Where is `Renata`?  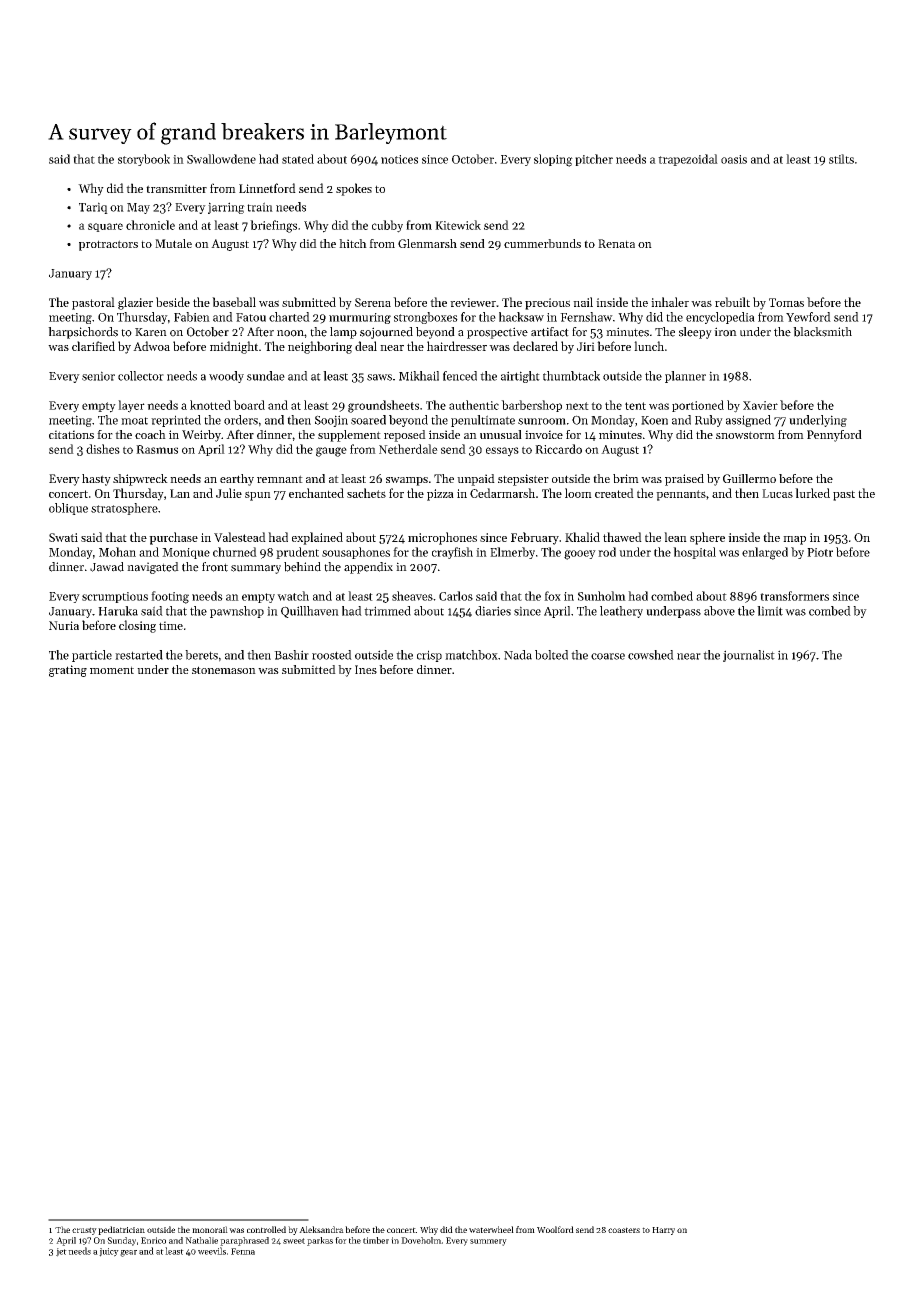
Renata is located at coordinates (616, 243).
